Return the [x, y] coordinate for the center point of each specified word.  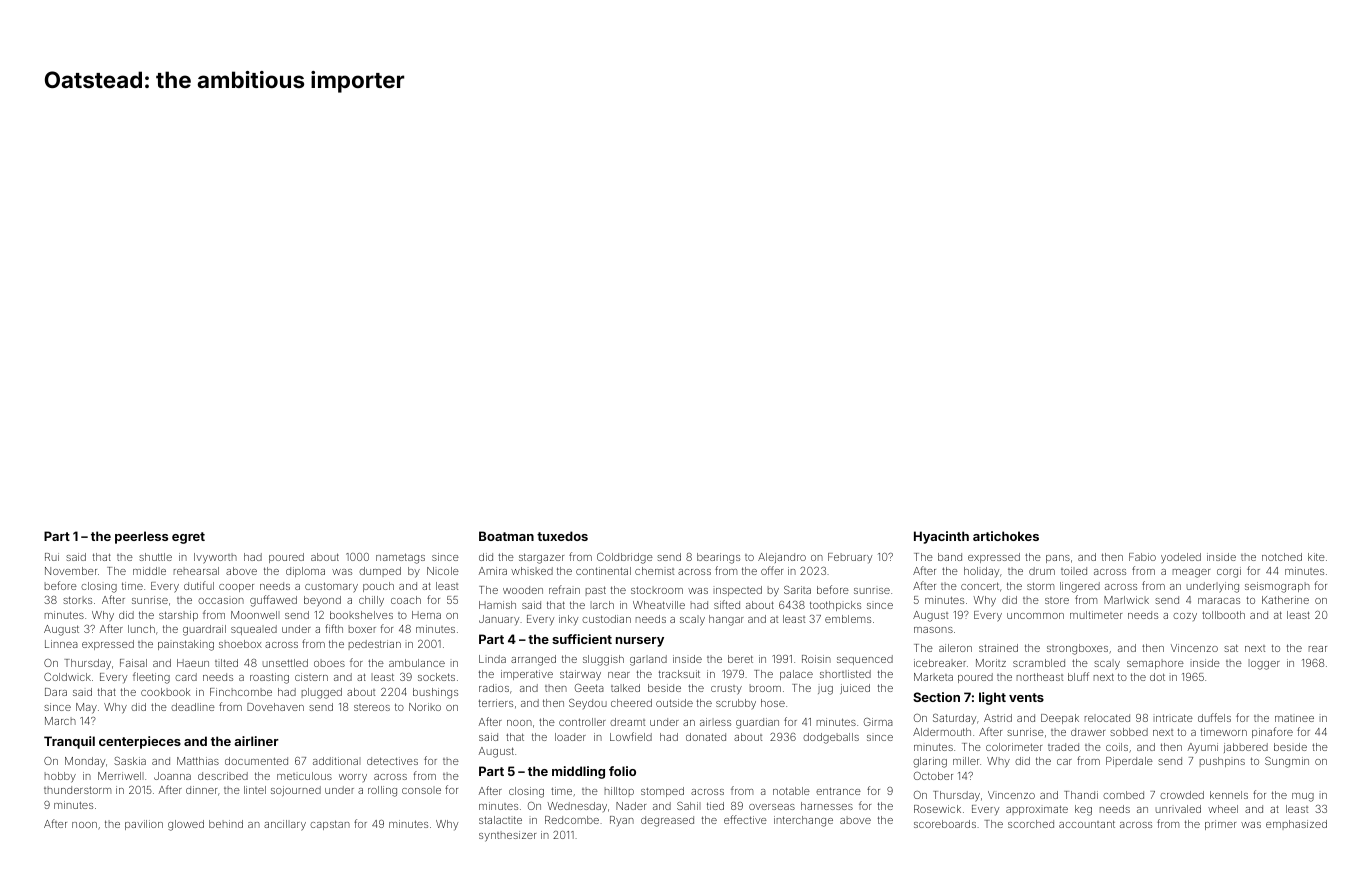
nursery [640, 642]
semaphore [1155, 664]
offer [772, 570]
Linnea [61, 644]
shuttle [155, 557]
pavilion [144, 825]
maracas [1219, 601]
